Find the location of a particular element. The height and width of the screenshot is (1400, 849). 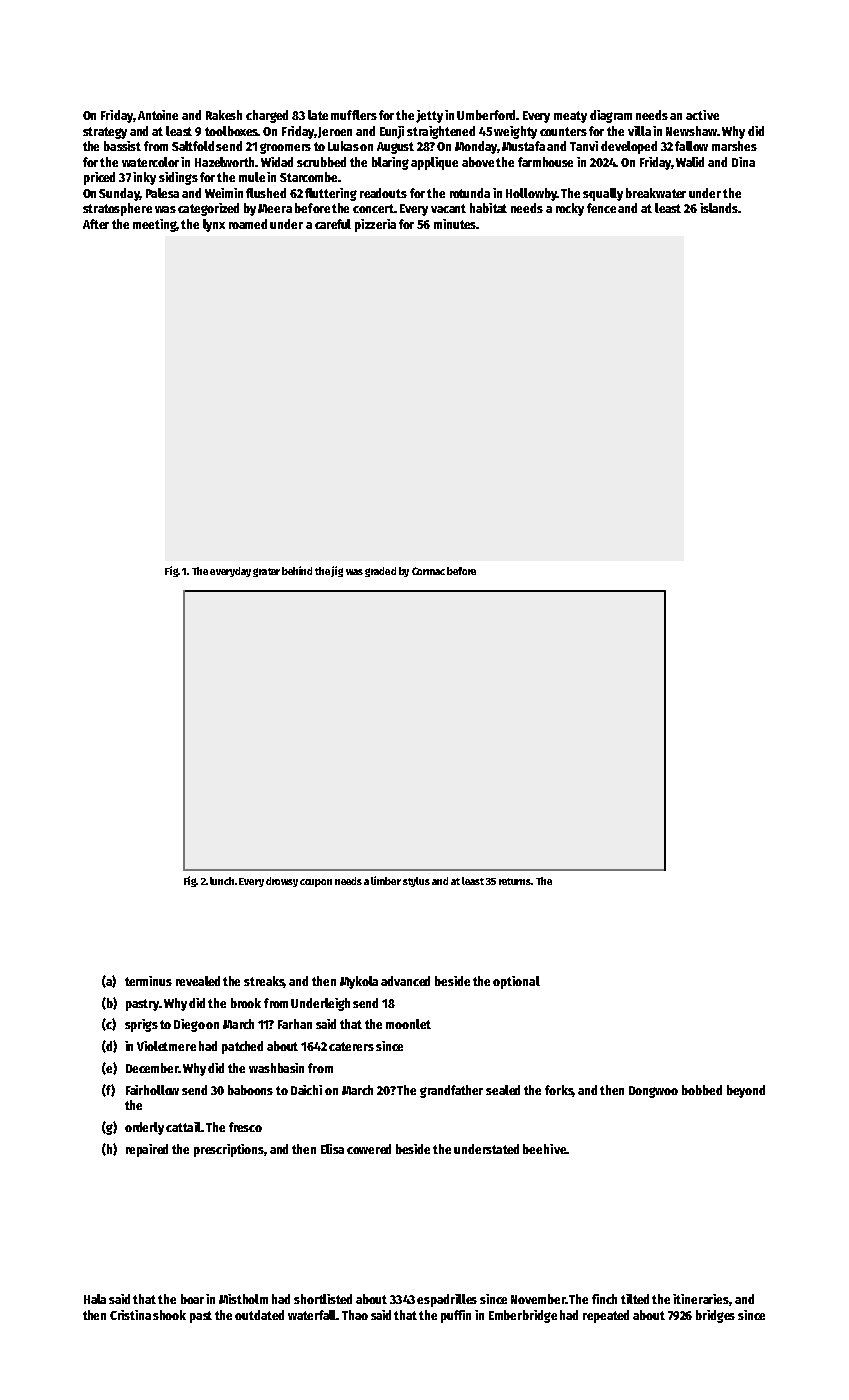

jig is located at coordinates (337, 571).
